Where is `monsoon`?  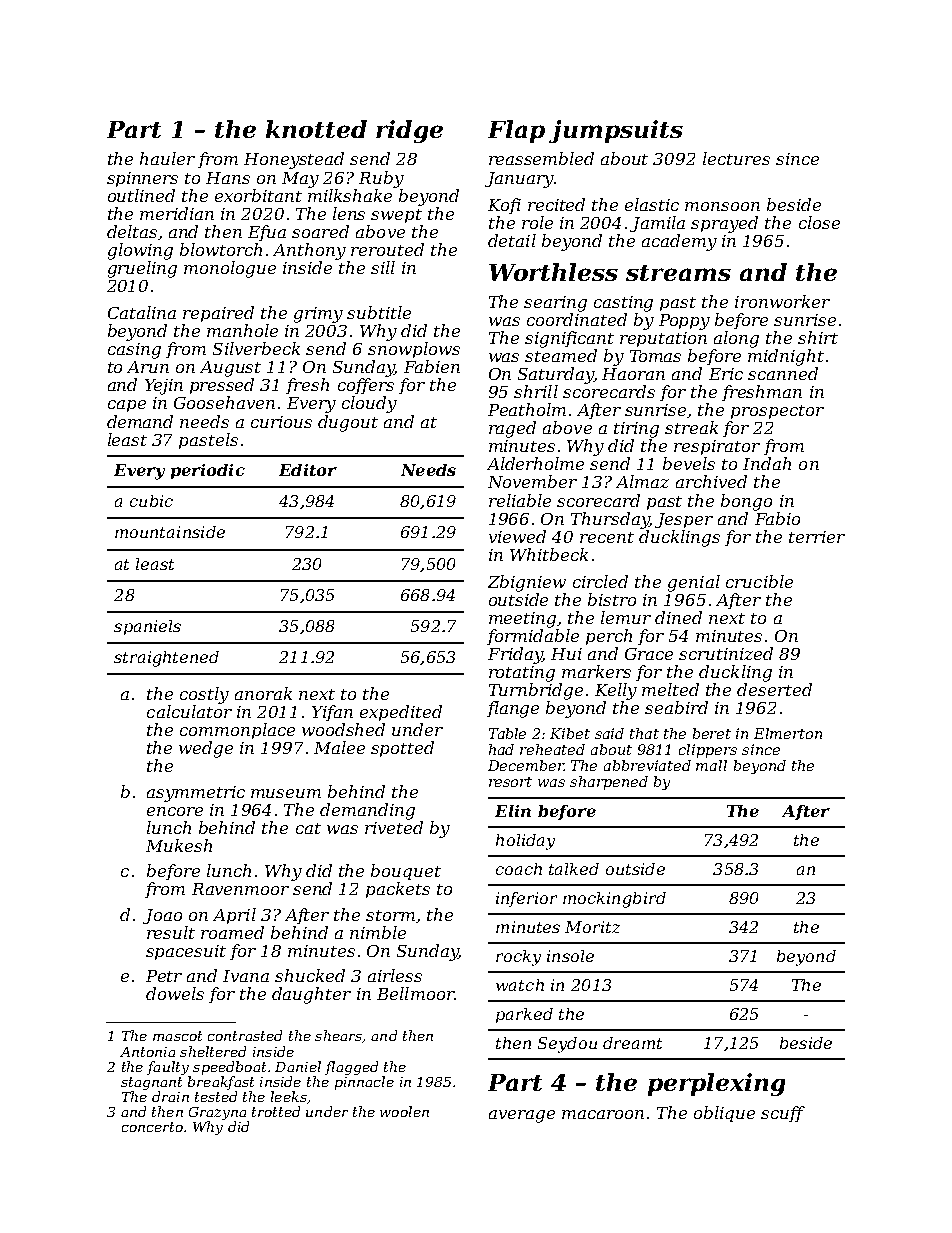 monsoon is located at coordinates (722, 206).
